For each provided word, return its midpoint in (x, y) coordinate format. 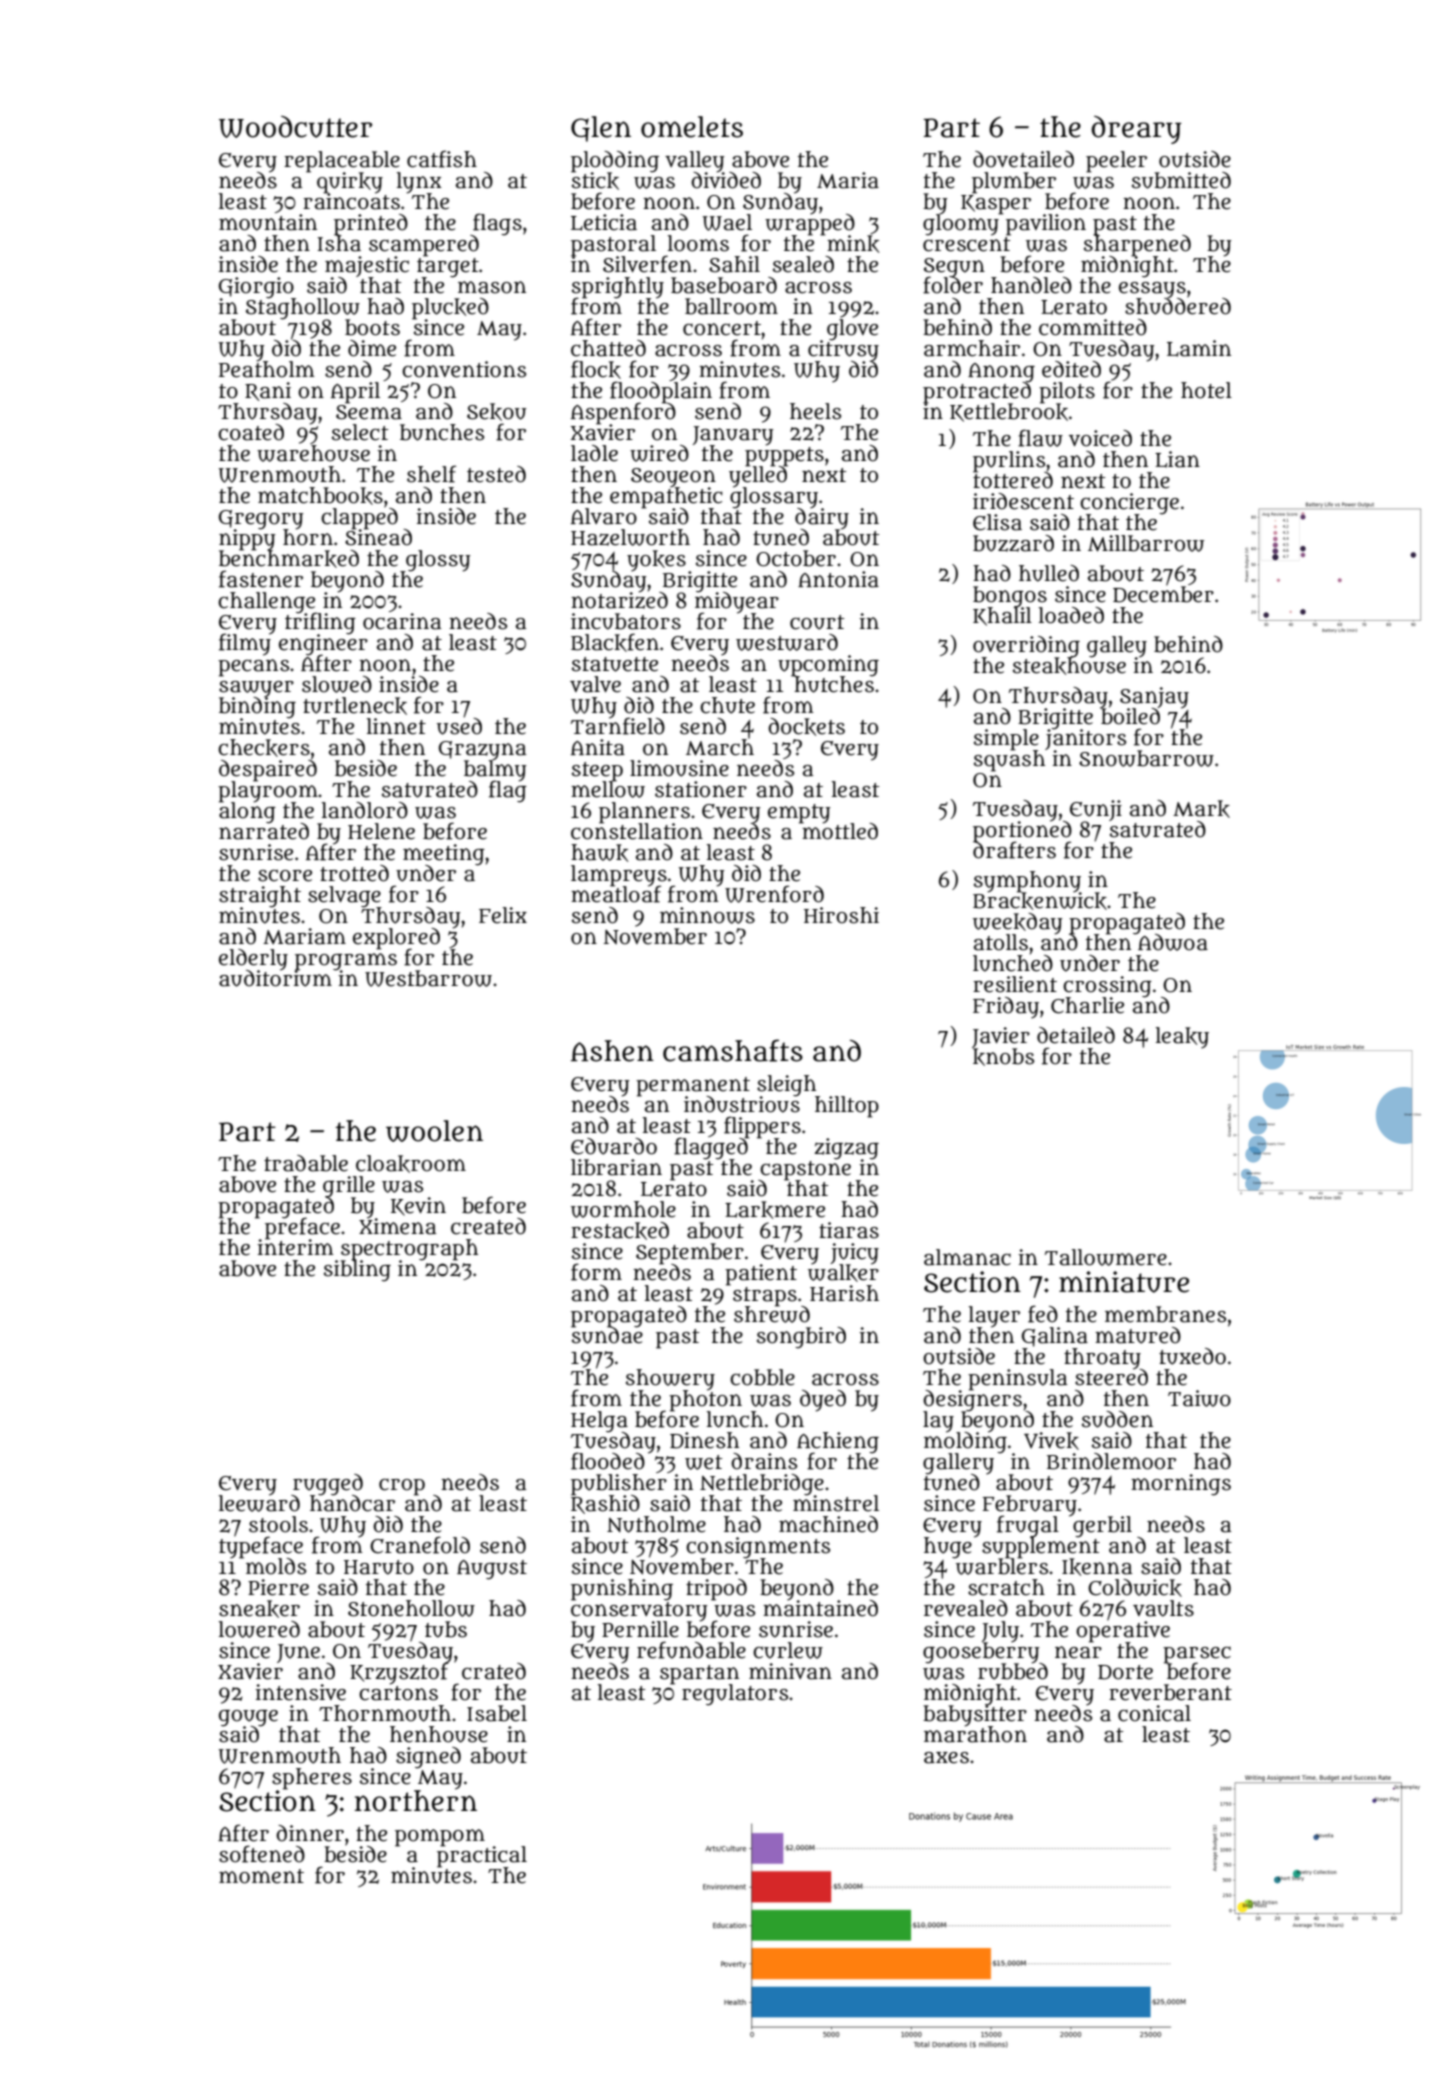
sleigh (786, 1085)
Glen (601, 129)
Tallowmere (1106, 1257)
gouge (248, 1718)
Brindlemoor (1111, 1461)
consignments (758, 1548)
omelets (692, 127)
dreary (1136, 130)
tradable (306, 1163)
